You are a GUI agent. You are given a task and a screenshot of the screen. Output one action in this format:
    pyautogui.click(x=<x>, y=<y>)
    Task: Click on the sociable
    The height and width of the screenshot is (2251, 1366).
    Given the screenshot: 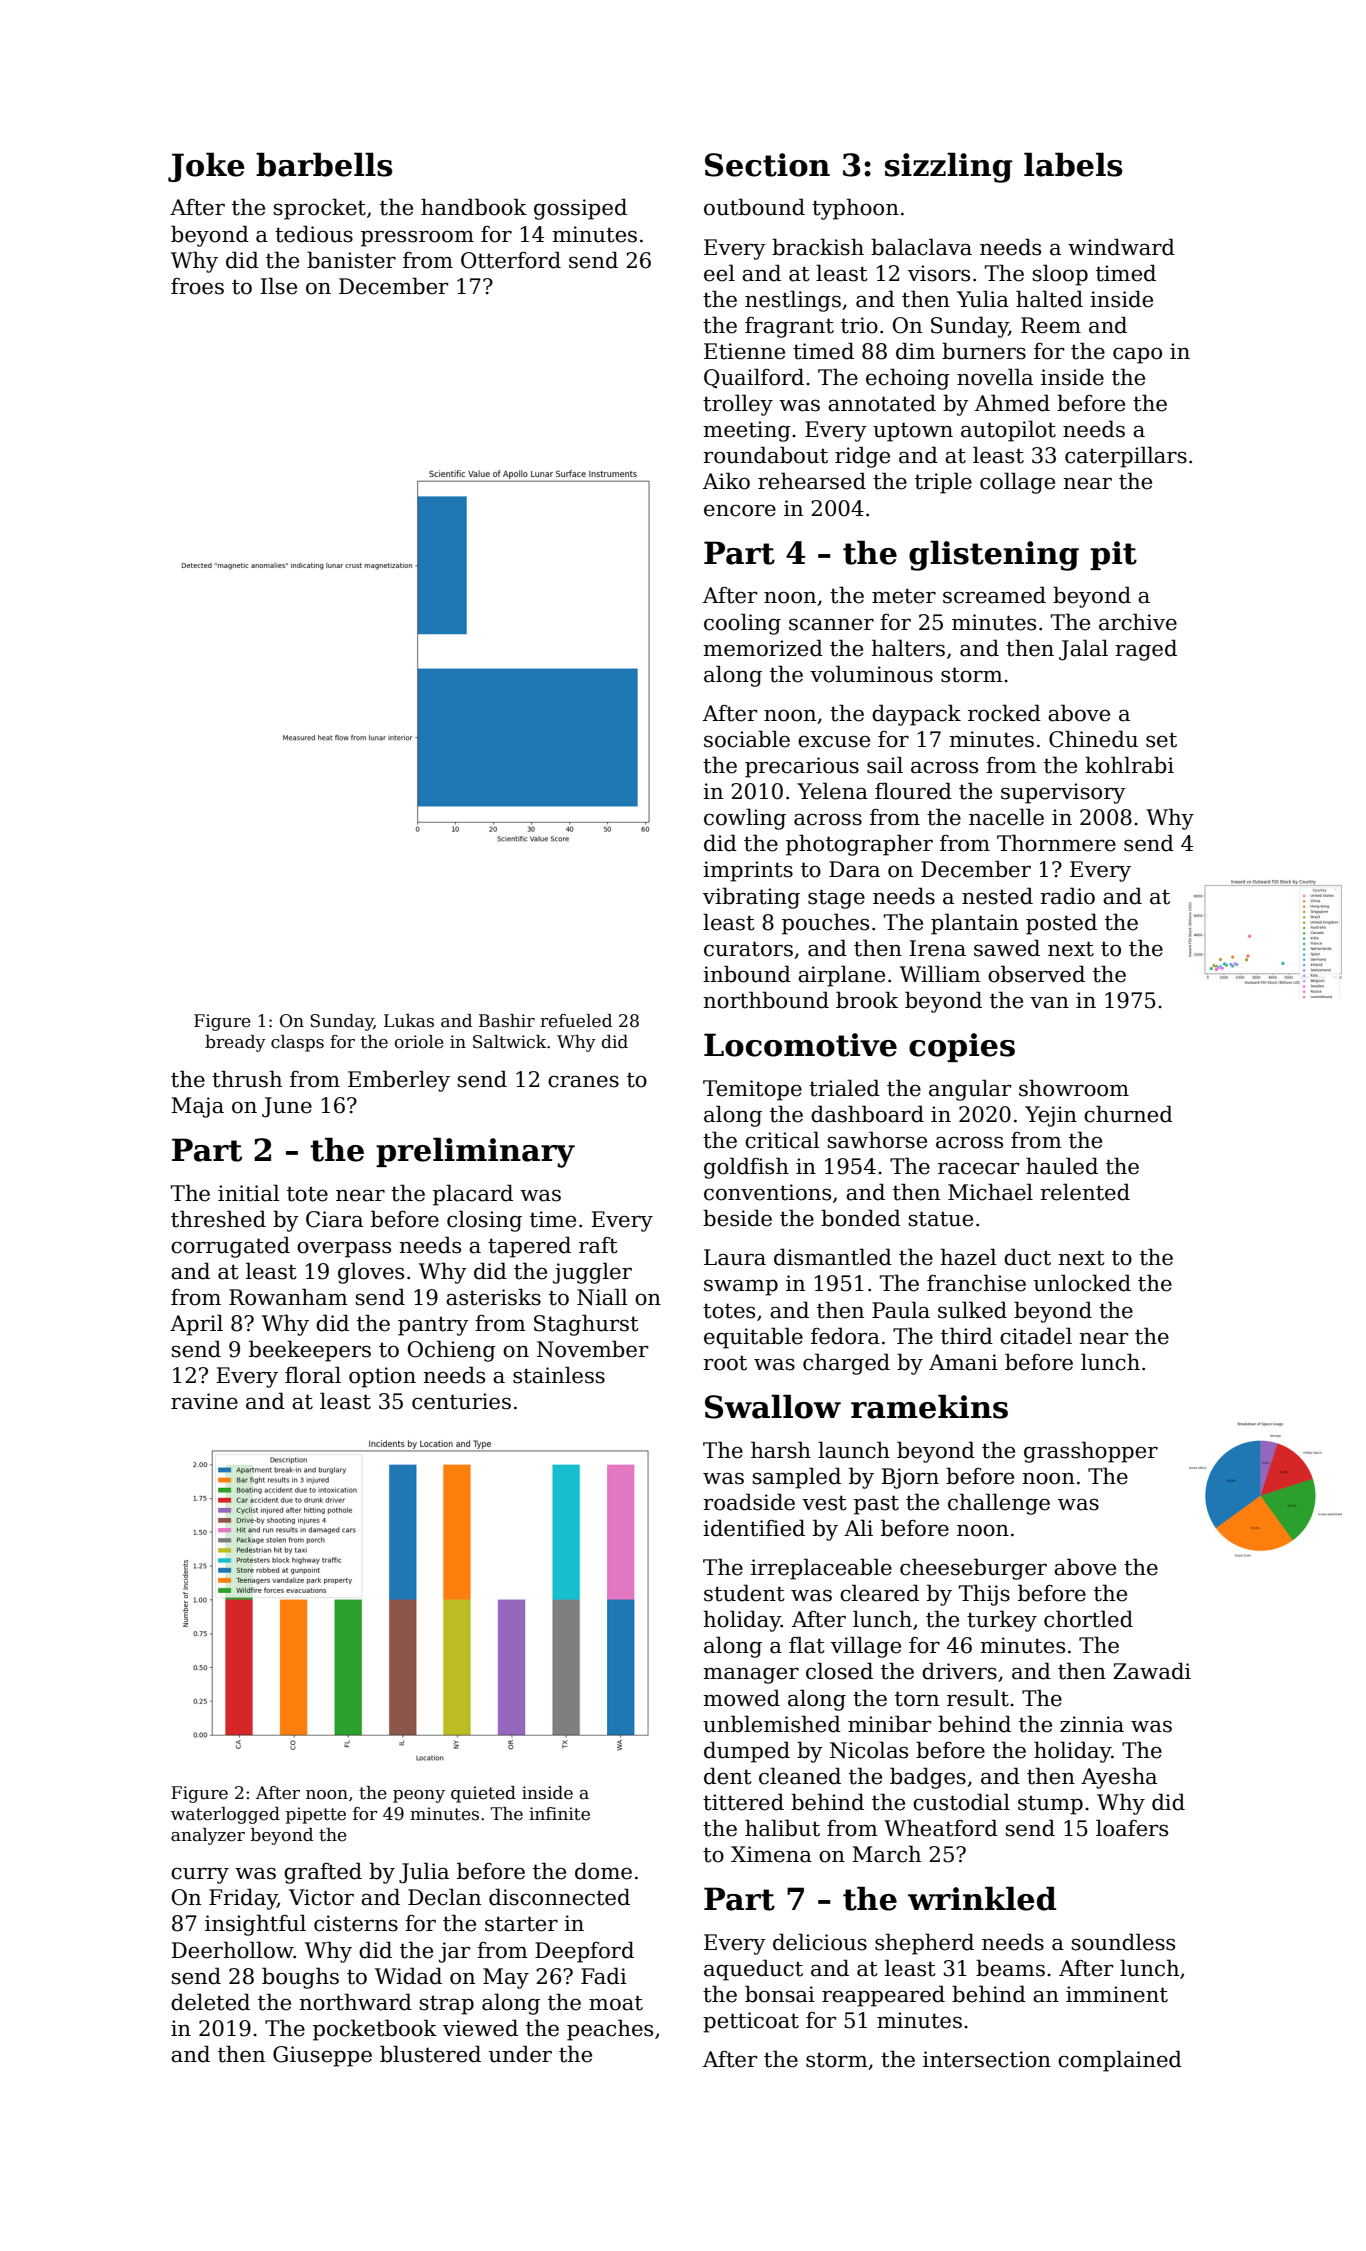 What is the action you would take?
    pyautogui.click(x=747, y=739)
